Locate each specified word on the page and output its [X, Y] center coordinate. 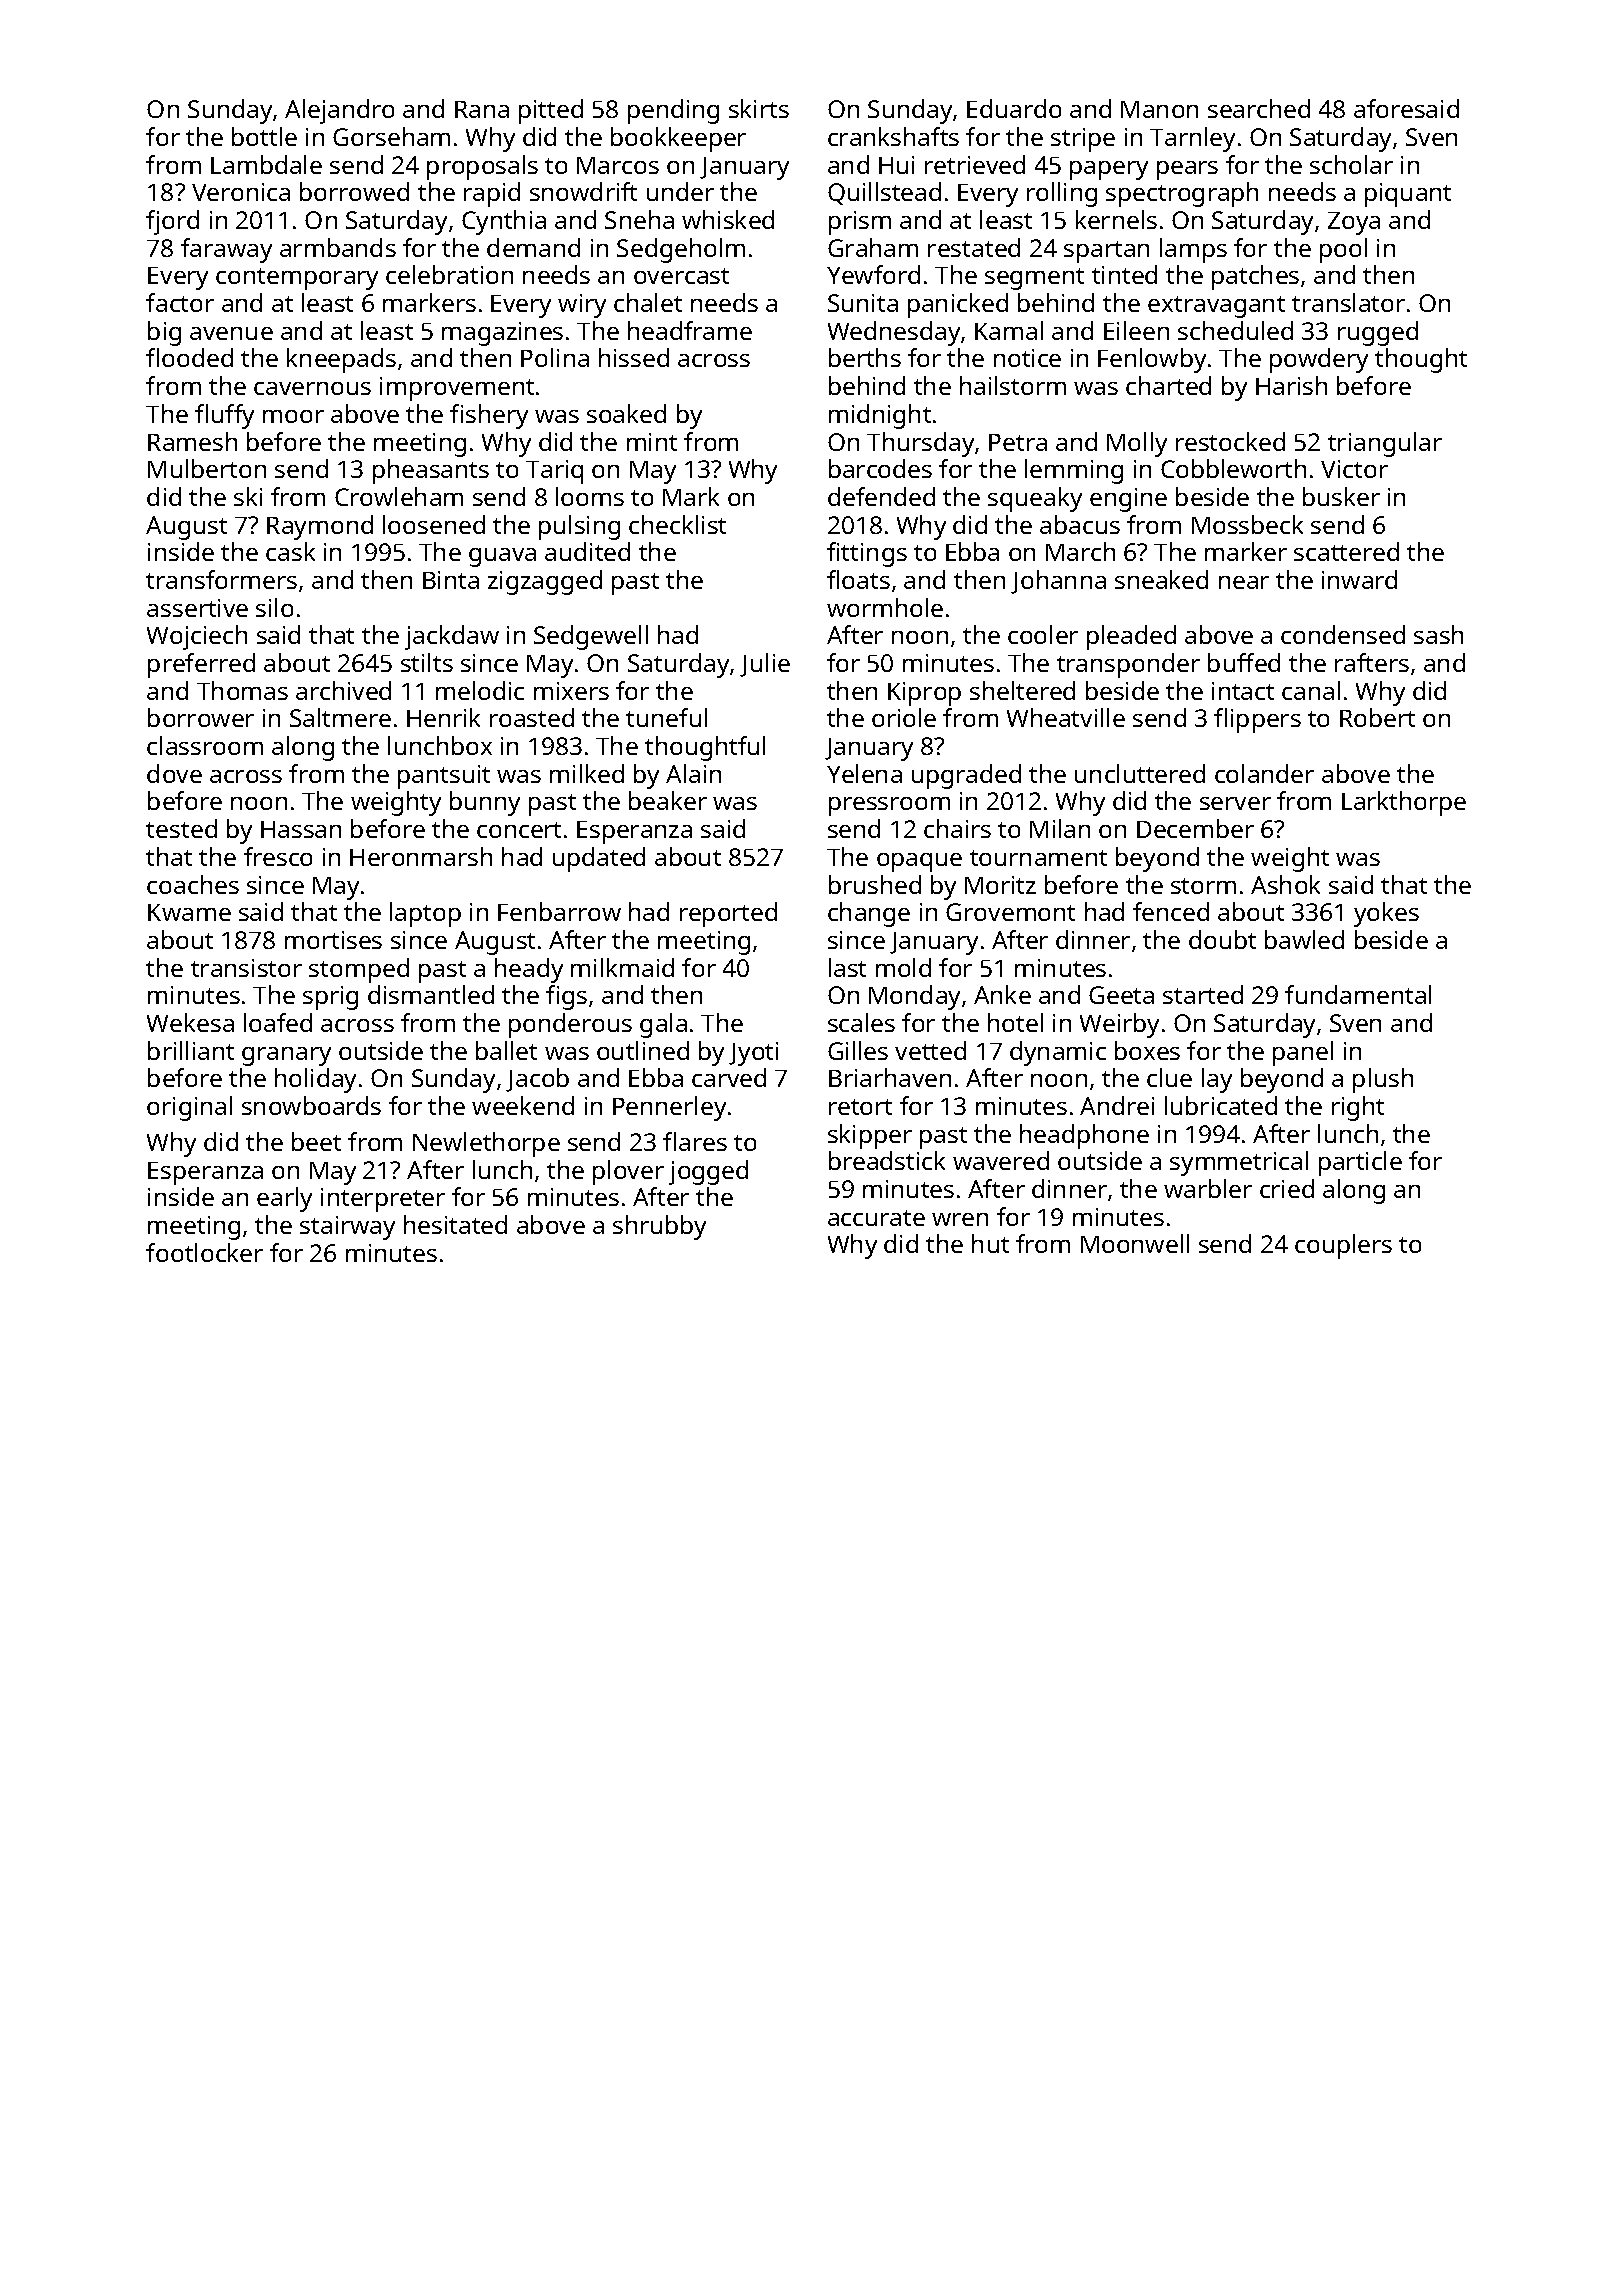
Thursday [920, 444]
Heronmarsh [421, 856]
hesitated [455, 1224]
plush [1383, 1080]
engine [1128, 500]
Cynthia [504, 222]
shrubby [659, 1227]
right [1358, 1108]
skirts [759, 108]
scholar [1351, 164]
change [869, 914]
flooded [189, 357]
